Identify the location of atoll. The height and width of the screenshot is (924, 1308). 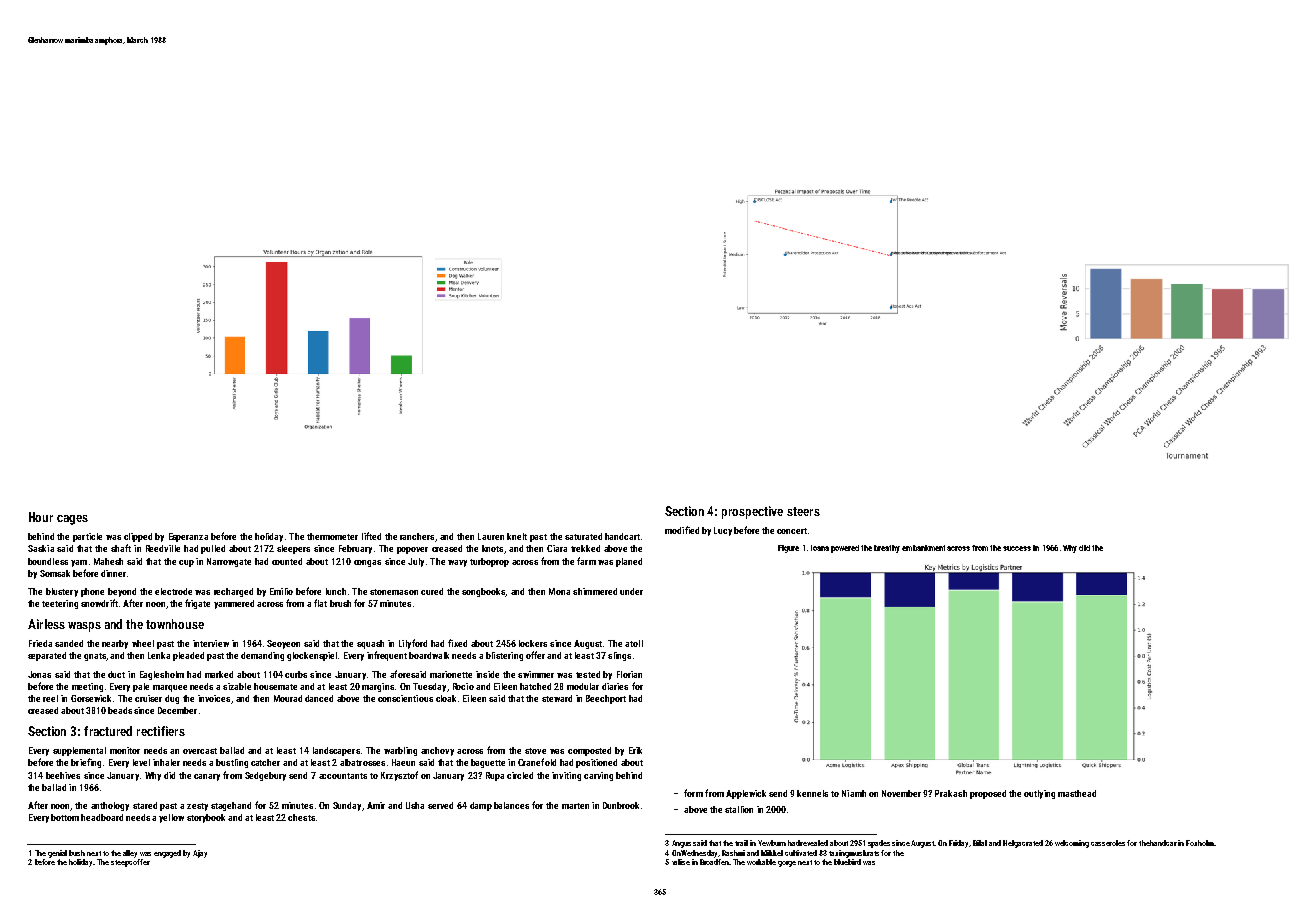
(634, 643).
